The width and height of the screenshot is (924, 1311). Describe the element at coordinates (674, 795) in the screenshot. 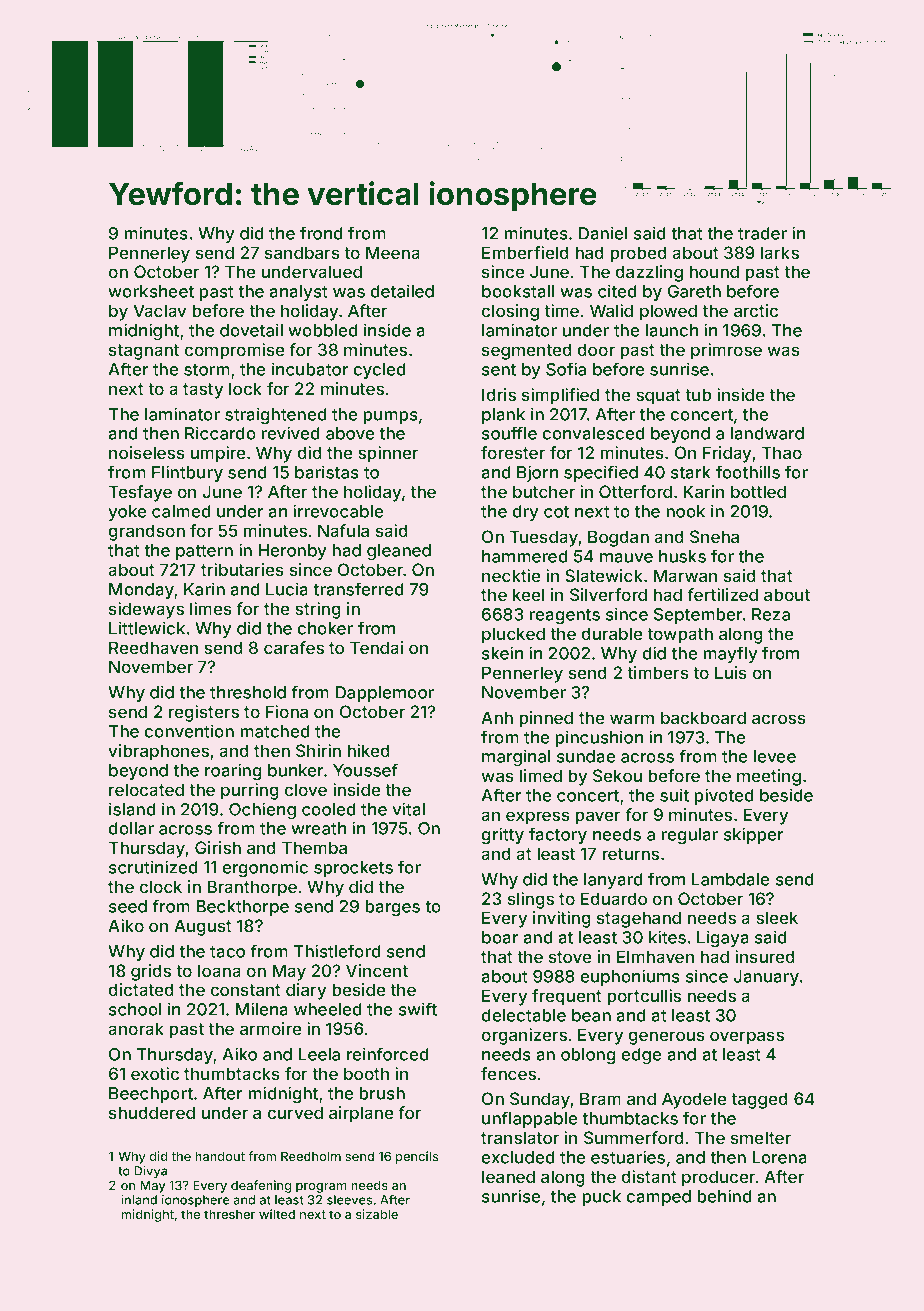

I see `suit` at that location.
